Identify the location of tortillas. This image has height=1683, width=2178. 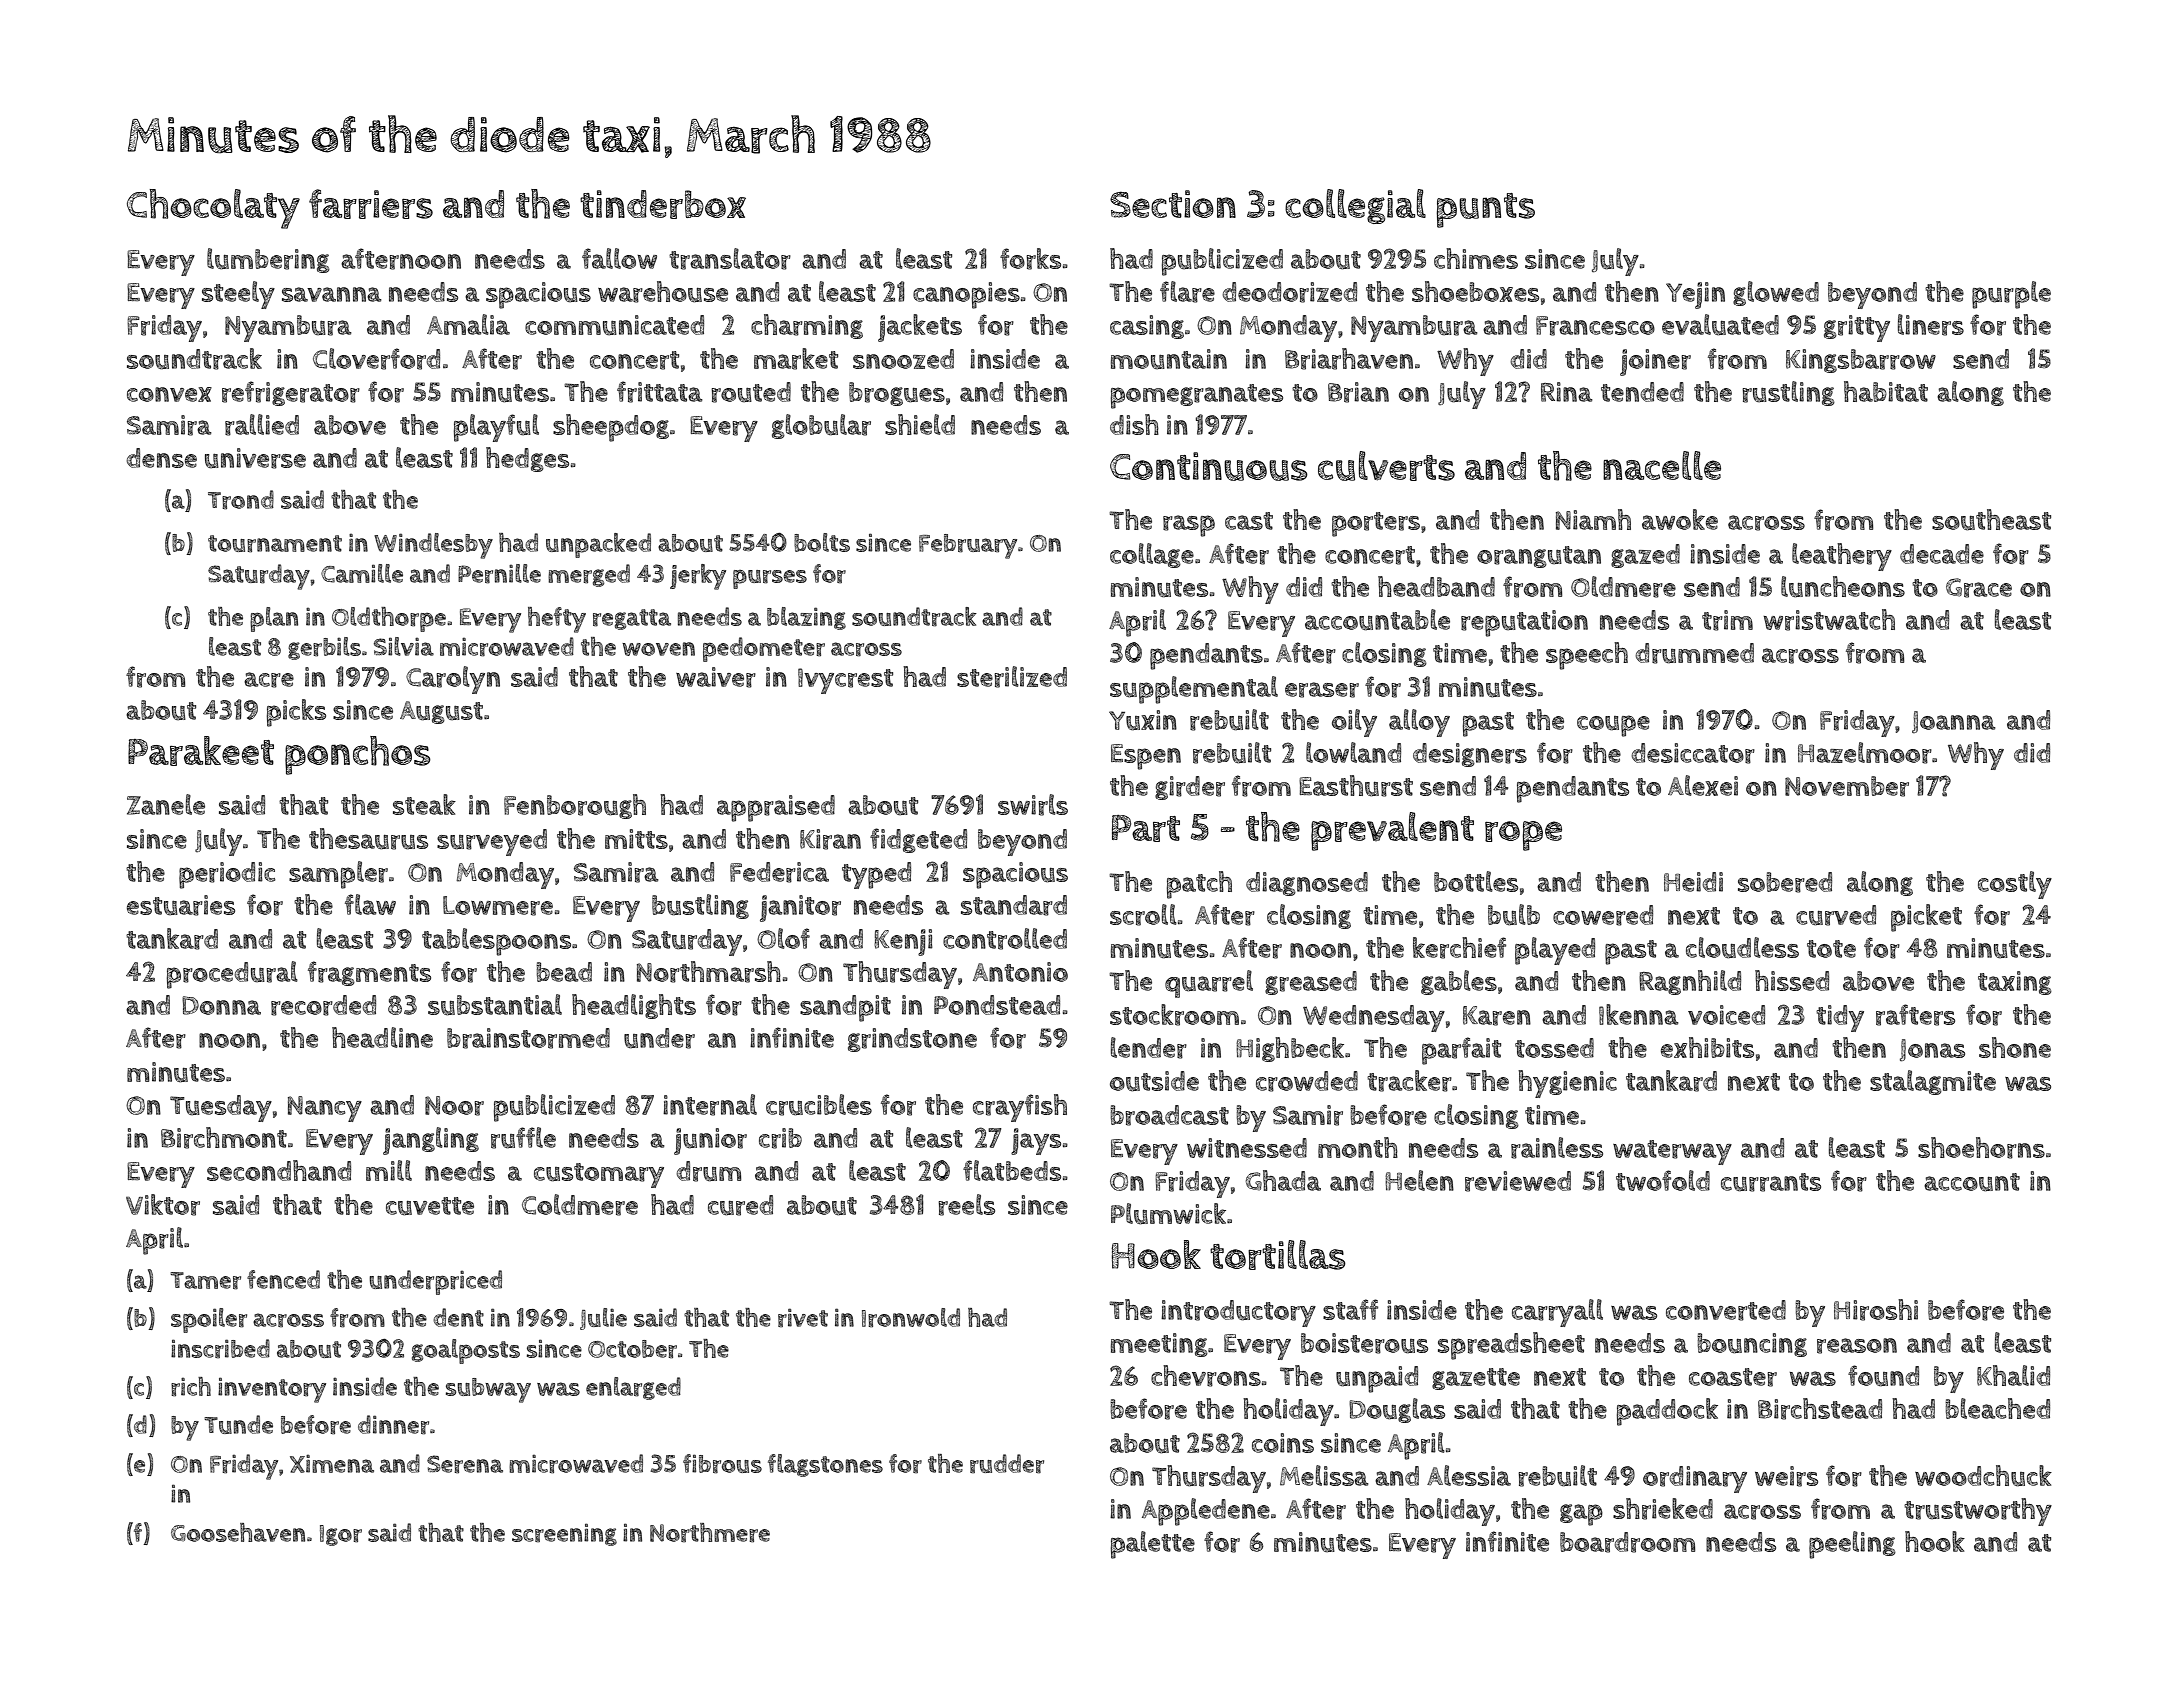
(1278, 1255).
